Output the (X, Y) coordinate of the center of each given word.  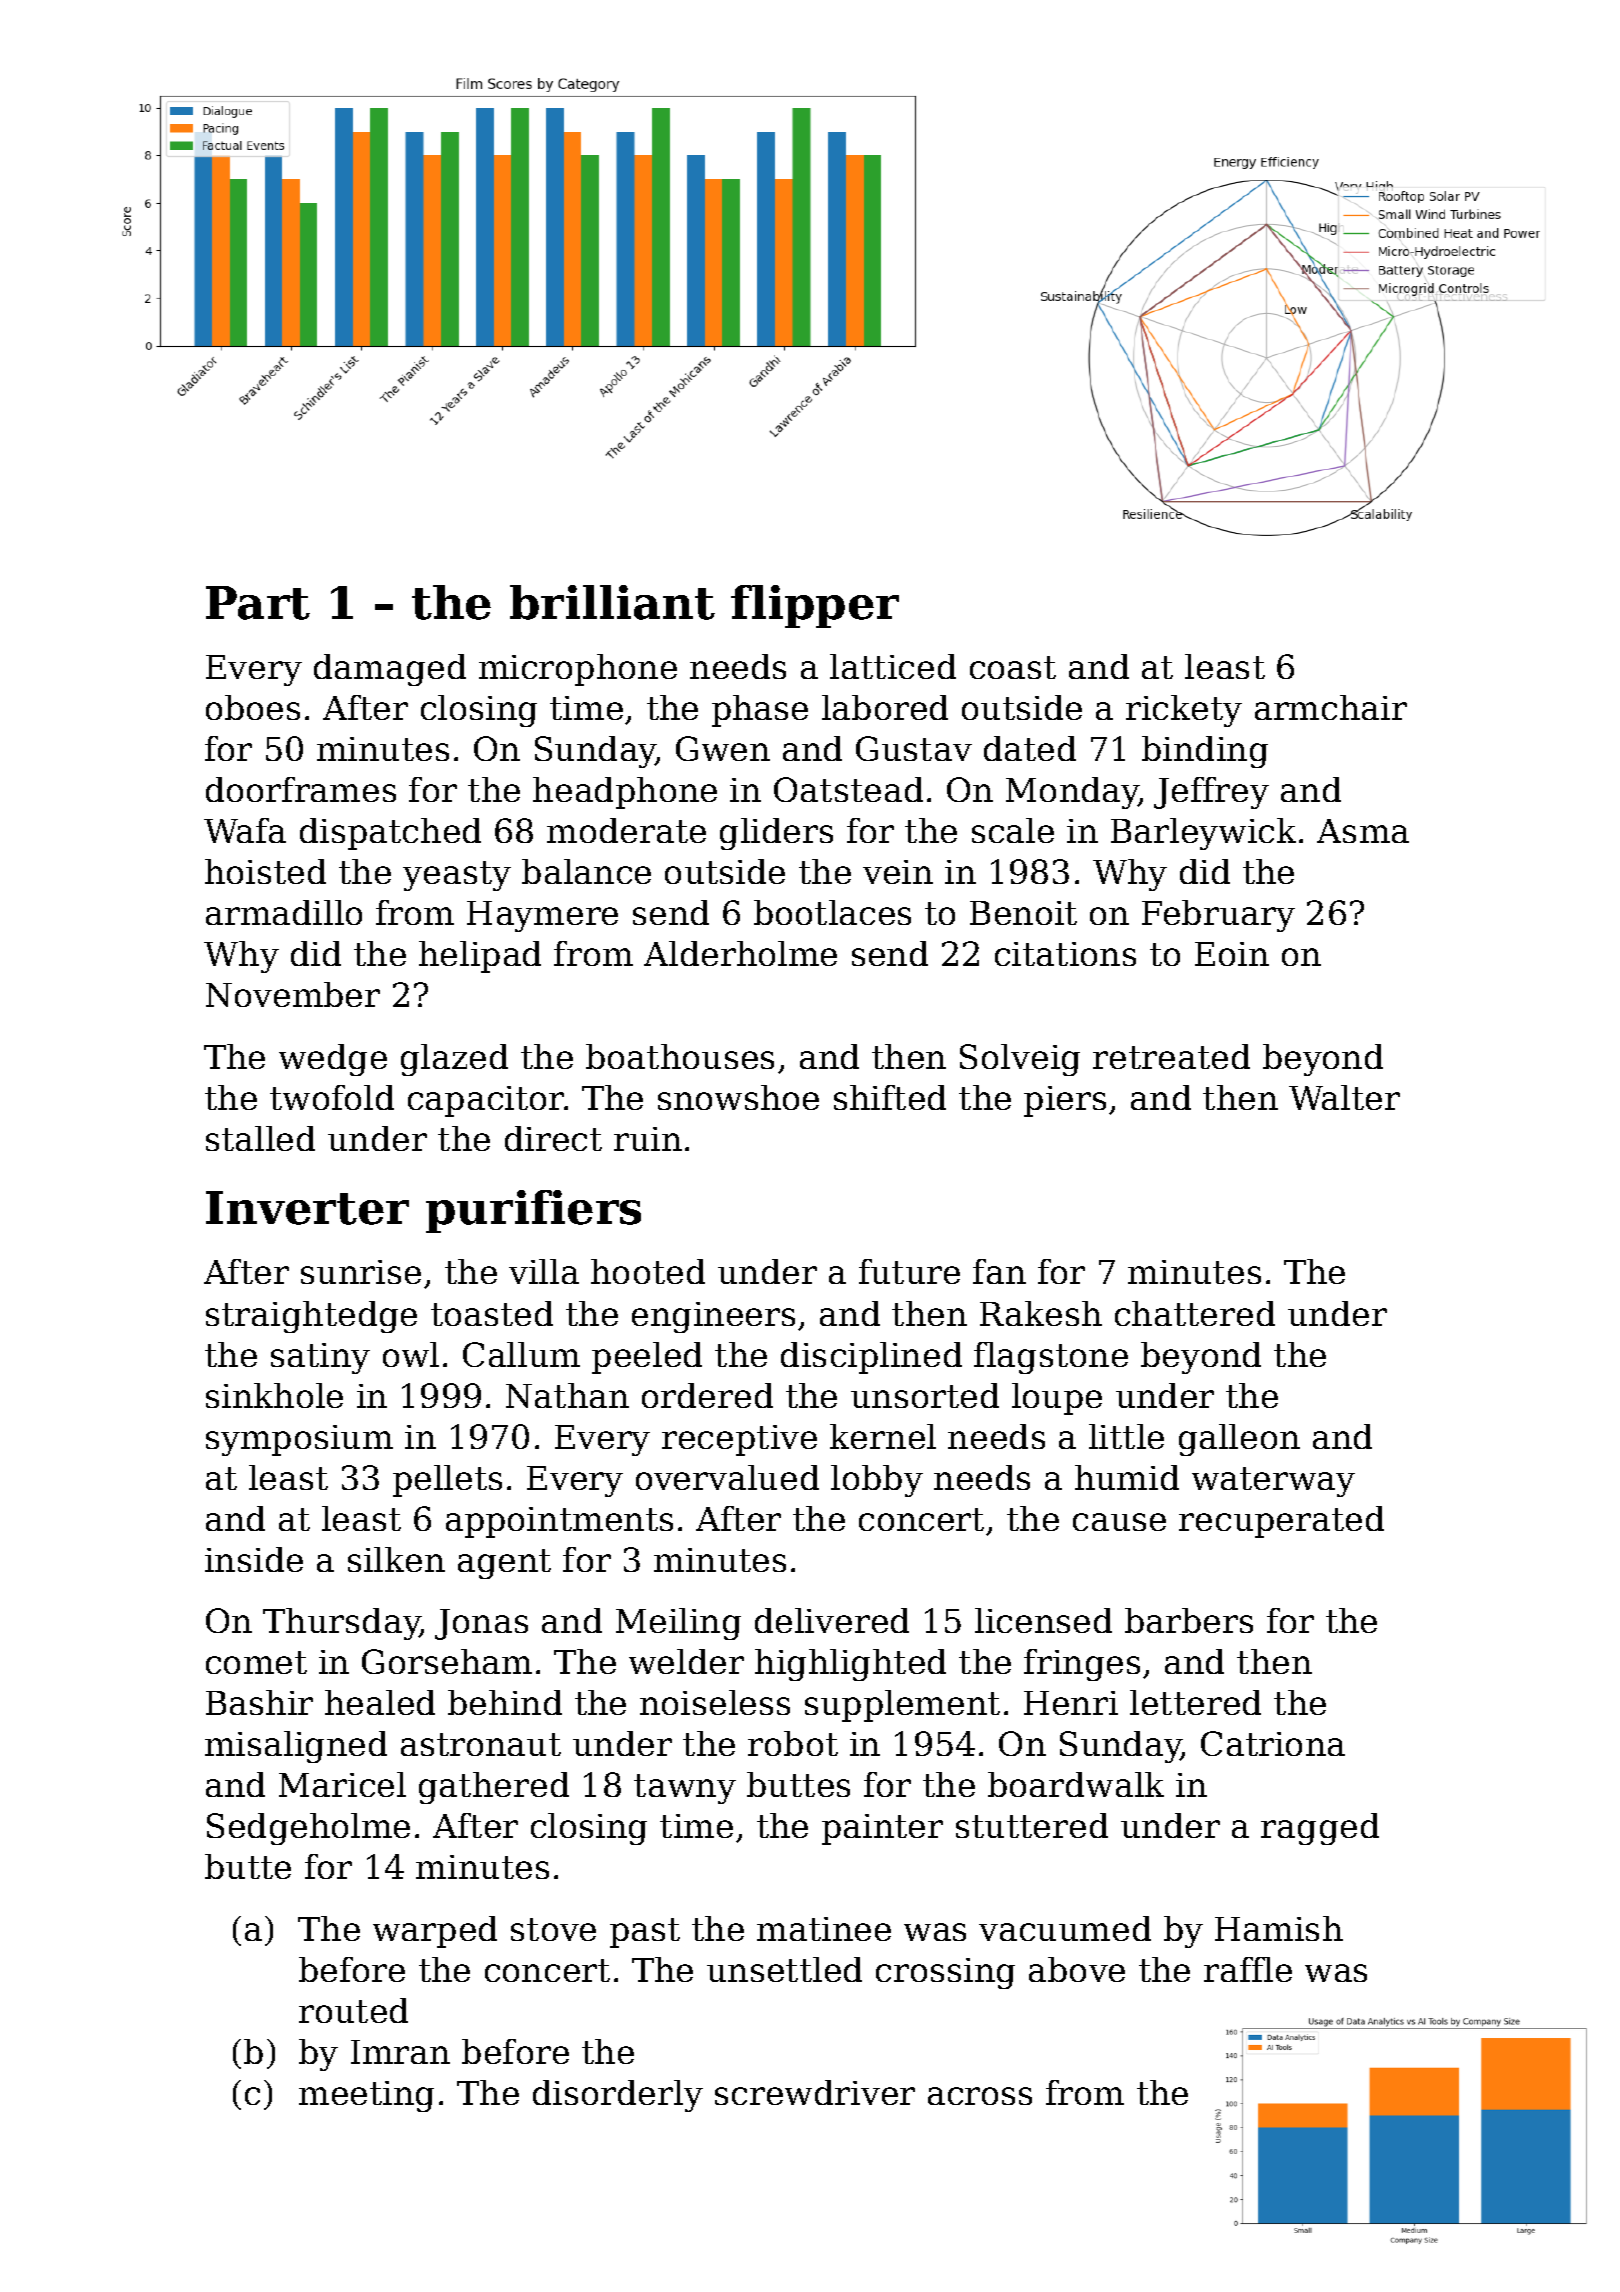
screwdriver (815, 2092)
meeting (366, 2096)
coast (1013, 667)
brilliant (612, 602)
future (909, 1271)
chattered (1195, 1313)
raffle (1248, 1969)
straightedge (311, 1317)
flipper (815, 606)
